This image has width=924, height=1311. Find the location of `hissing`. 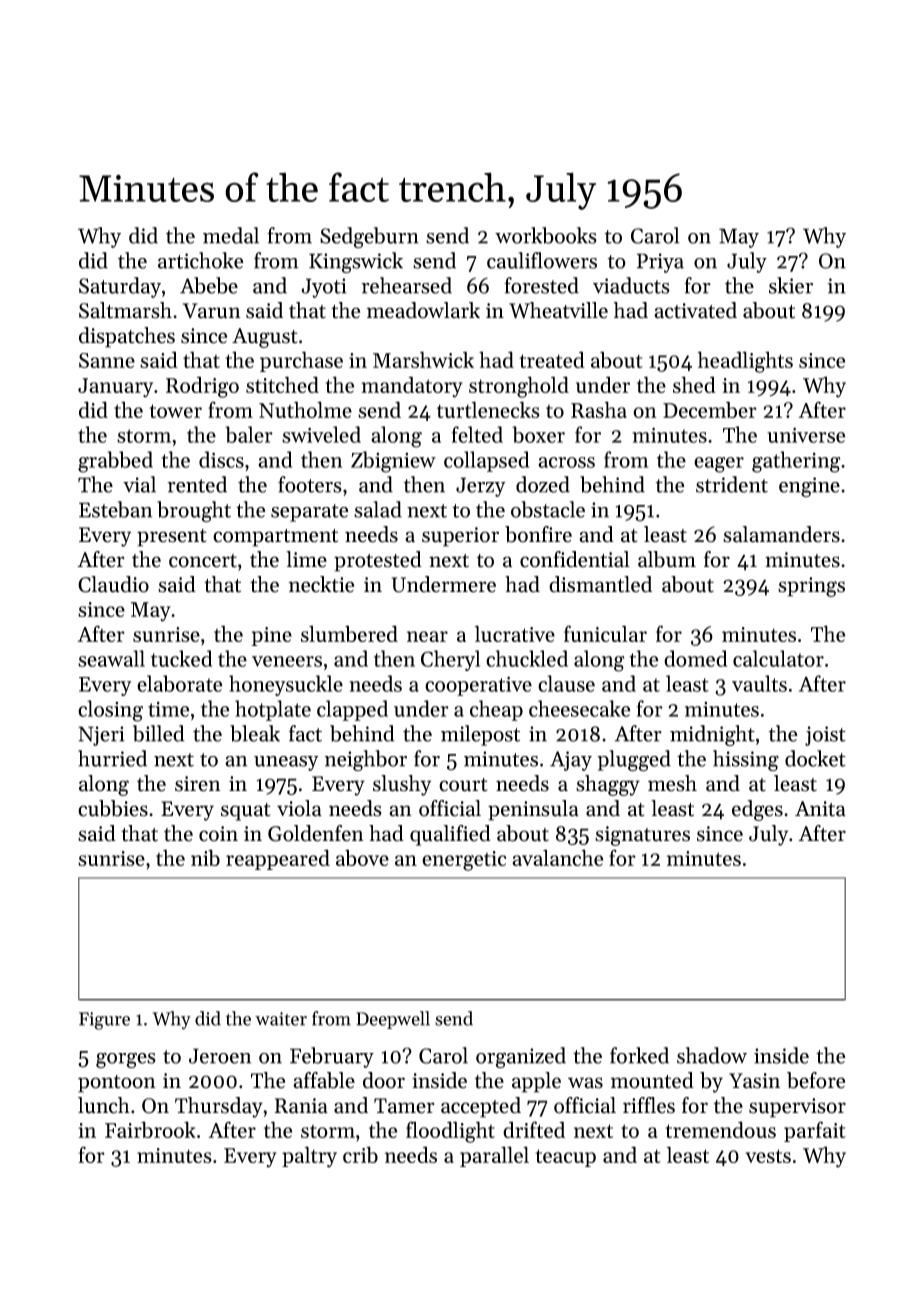

hissing is located at coordinates (746, 760).
